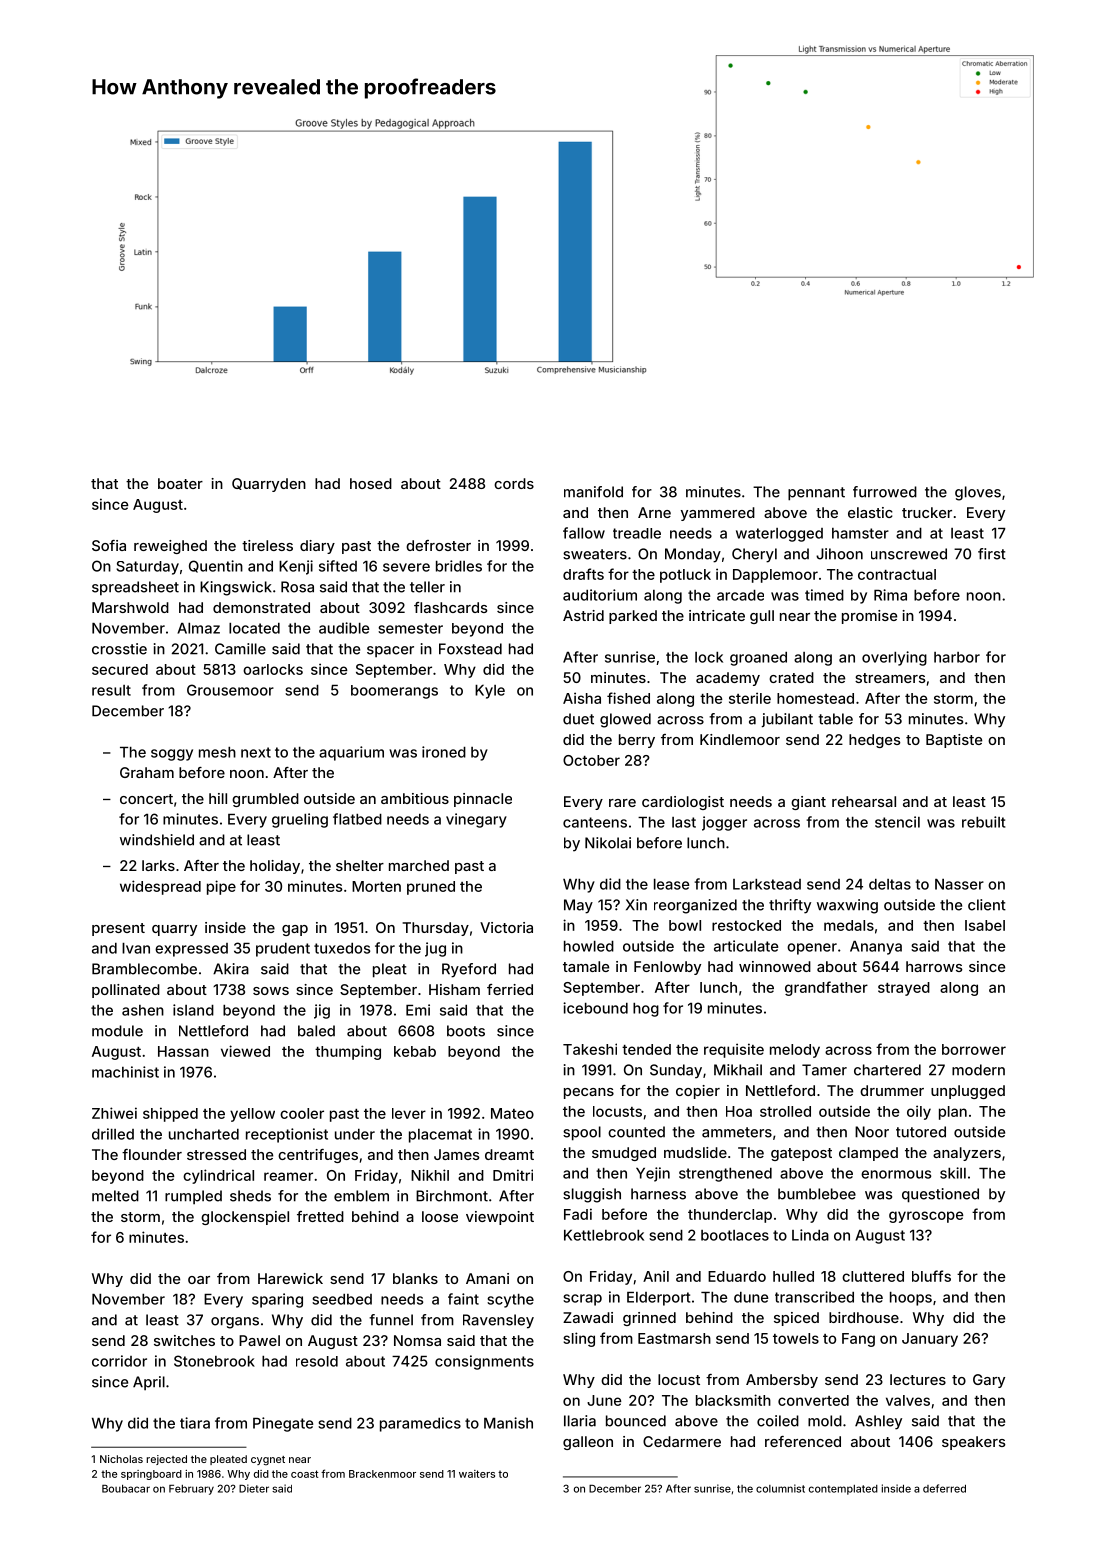 Image resolution: width=1097 pixels, height=1552 pixels. What do you see at coordinates (593, 492) in the image?
I see `manifold` at bounding box center [593, 492].
